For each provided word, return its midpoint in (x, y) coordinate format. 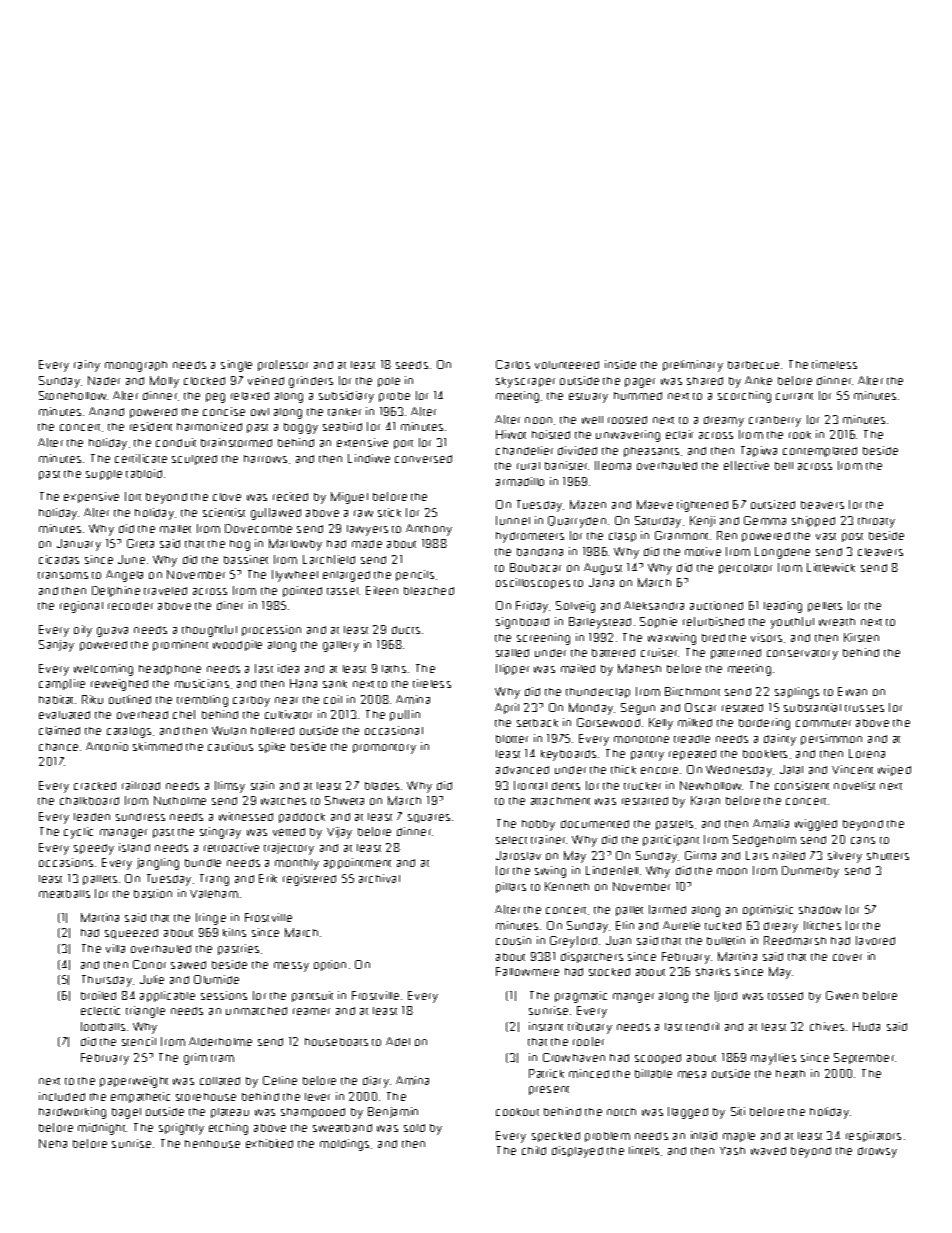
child (534, 1150)
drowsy (877, 1152)
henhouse (212, 1144)
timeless (834, 364)
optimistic (768, 910)
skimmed (157, 746)
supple (104, 475)
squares (429, 818)
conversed (423, 459)
